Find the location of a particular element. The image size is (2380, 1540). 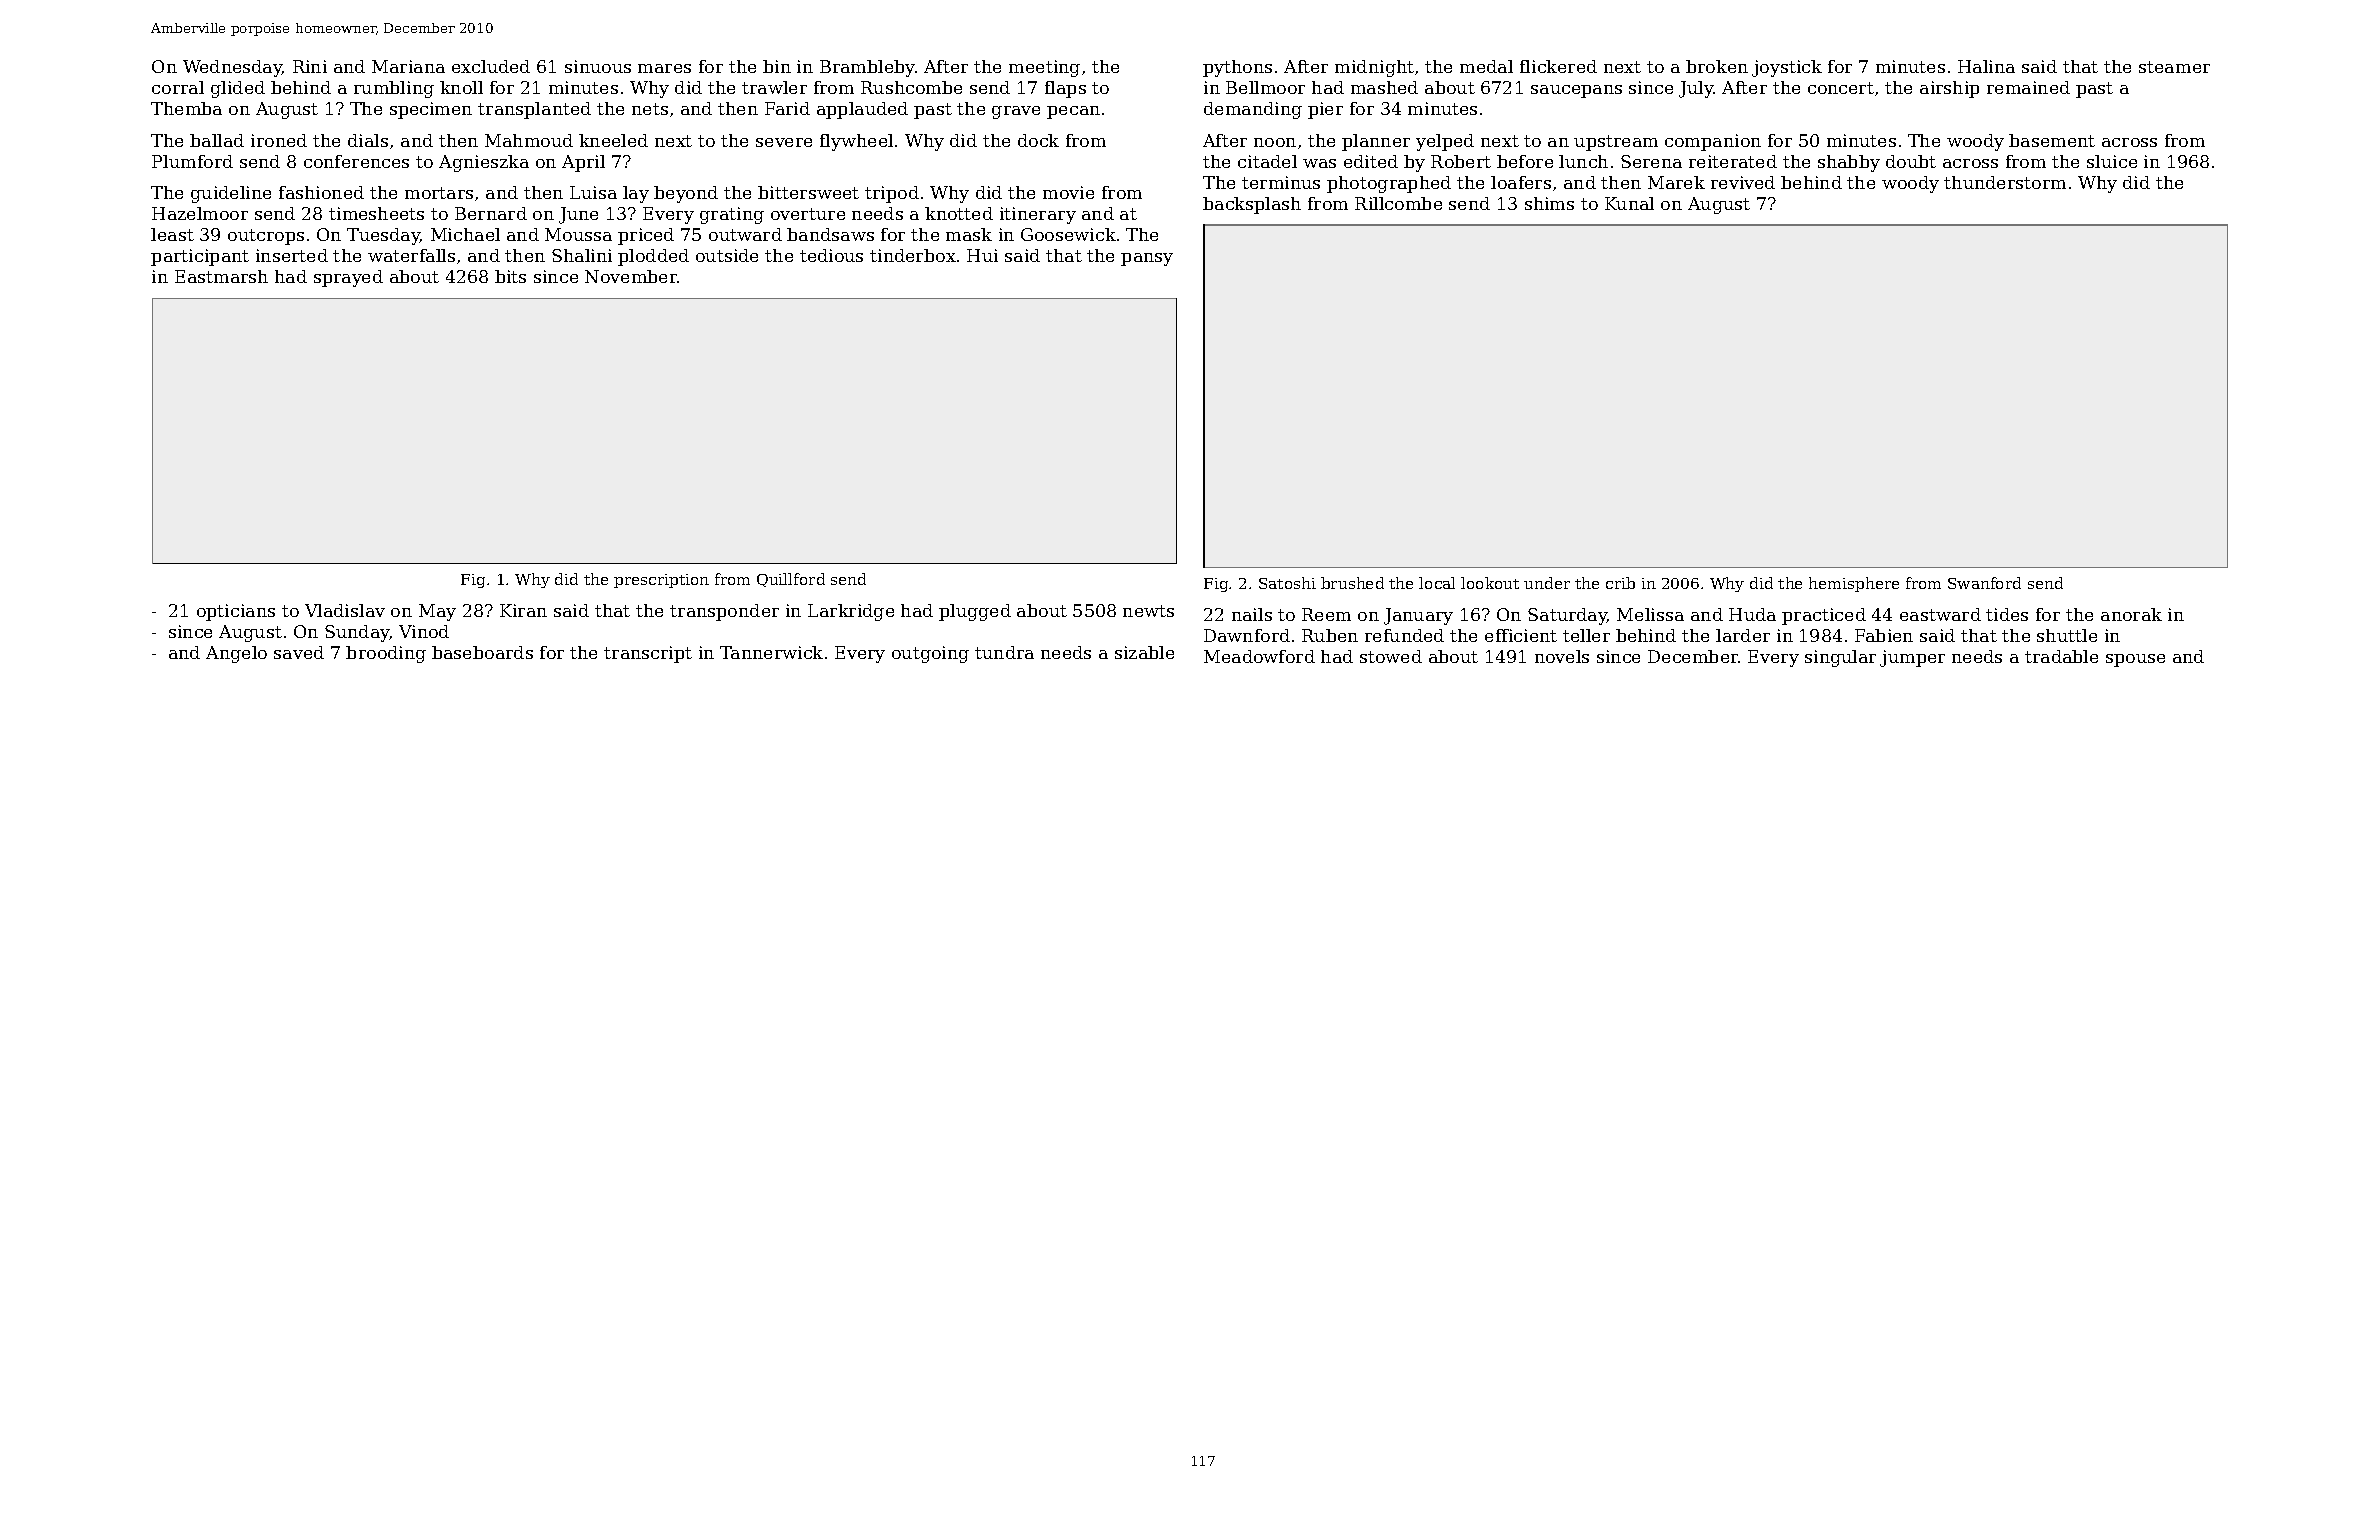

movie is located at coordinates (1068, 192).
